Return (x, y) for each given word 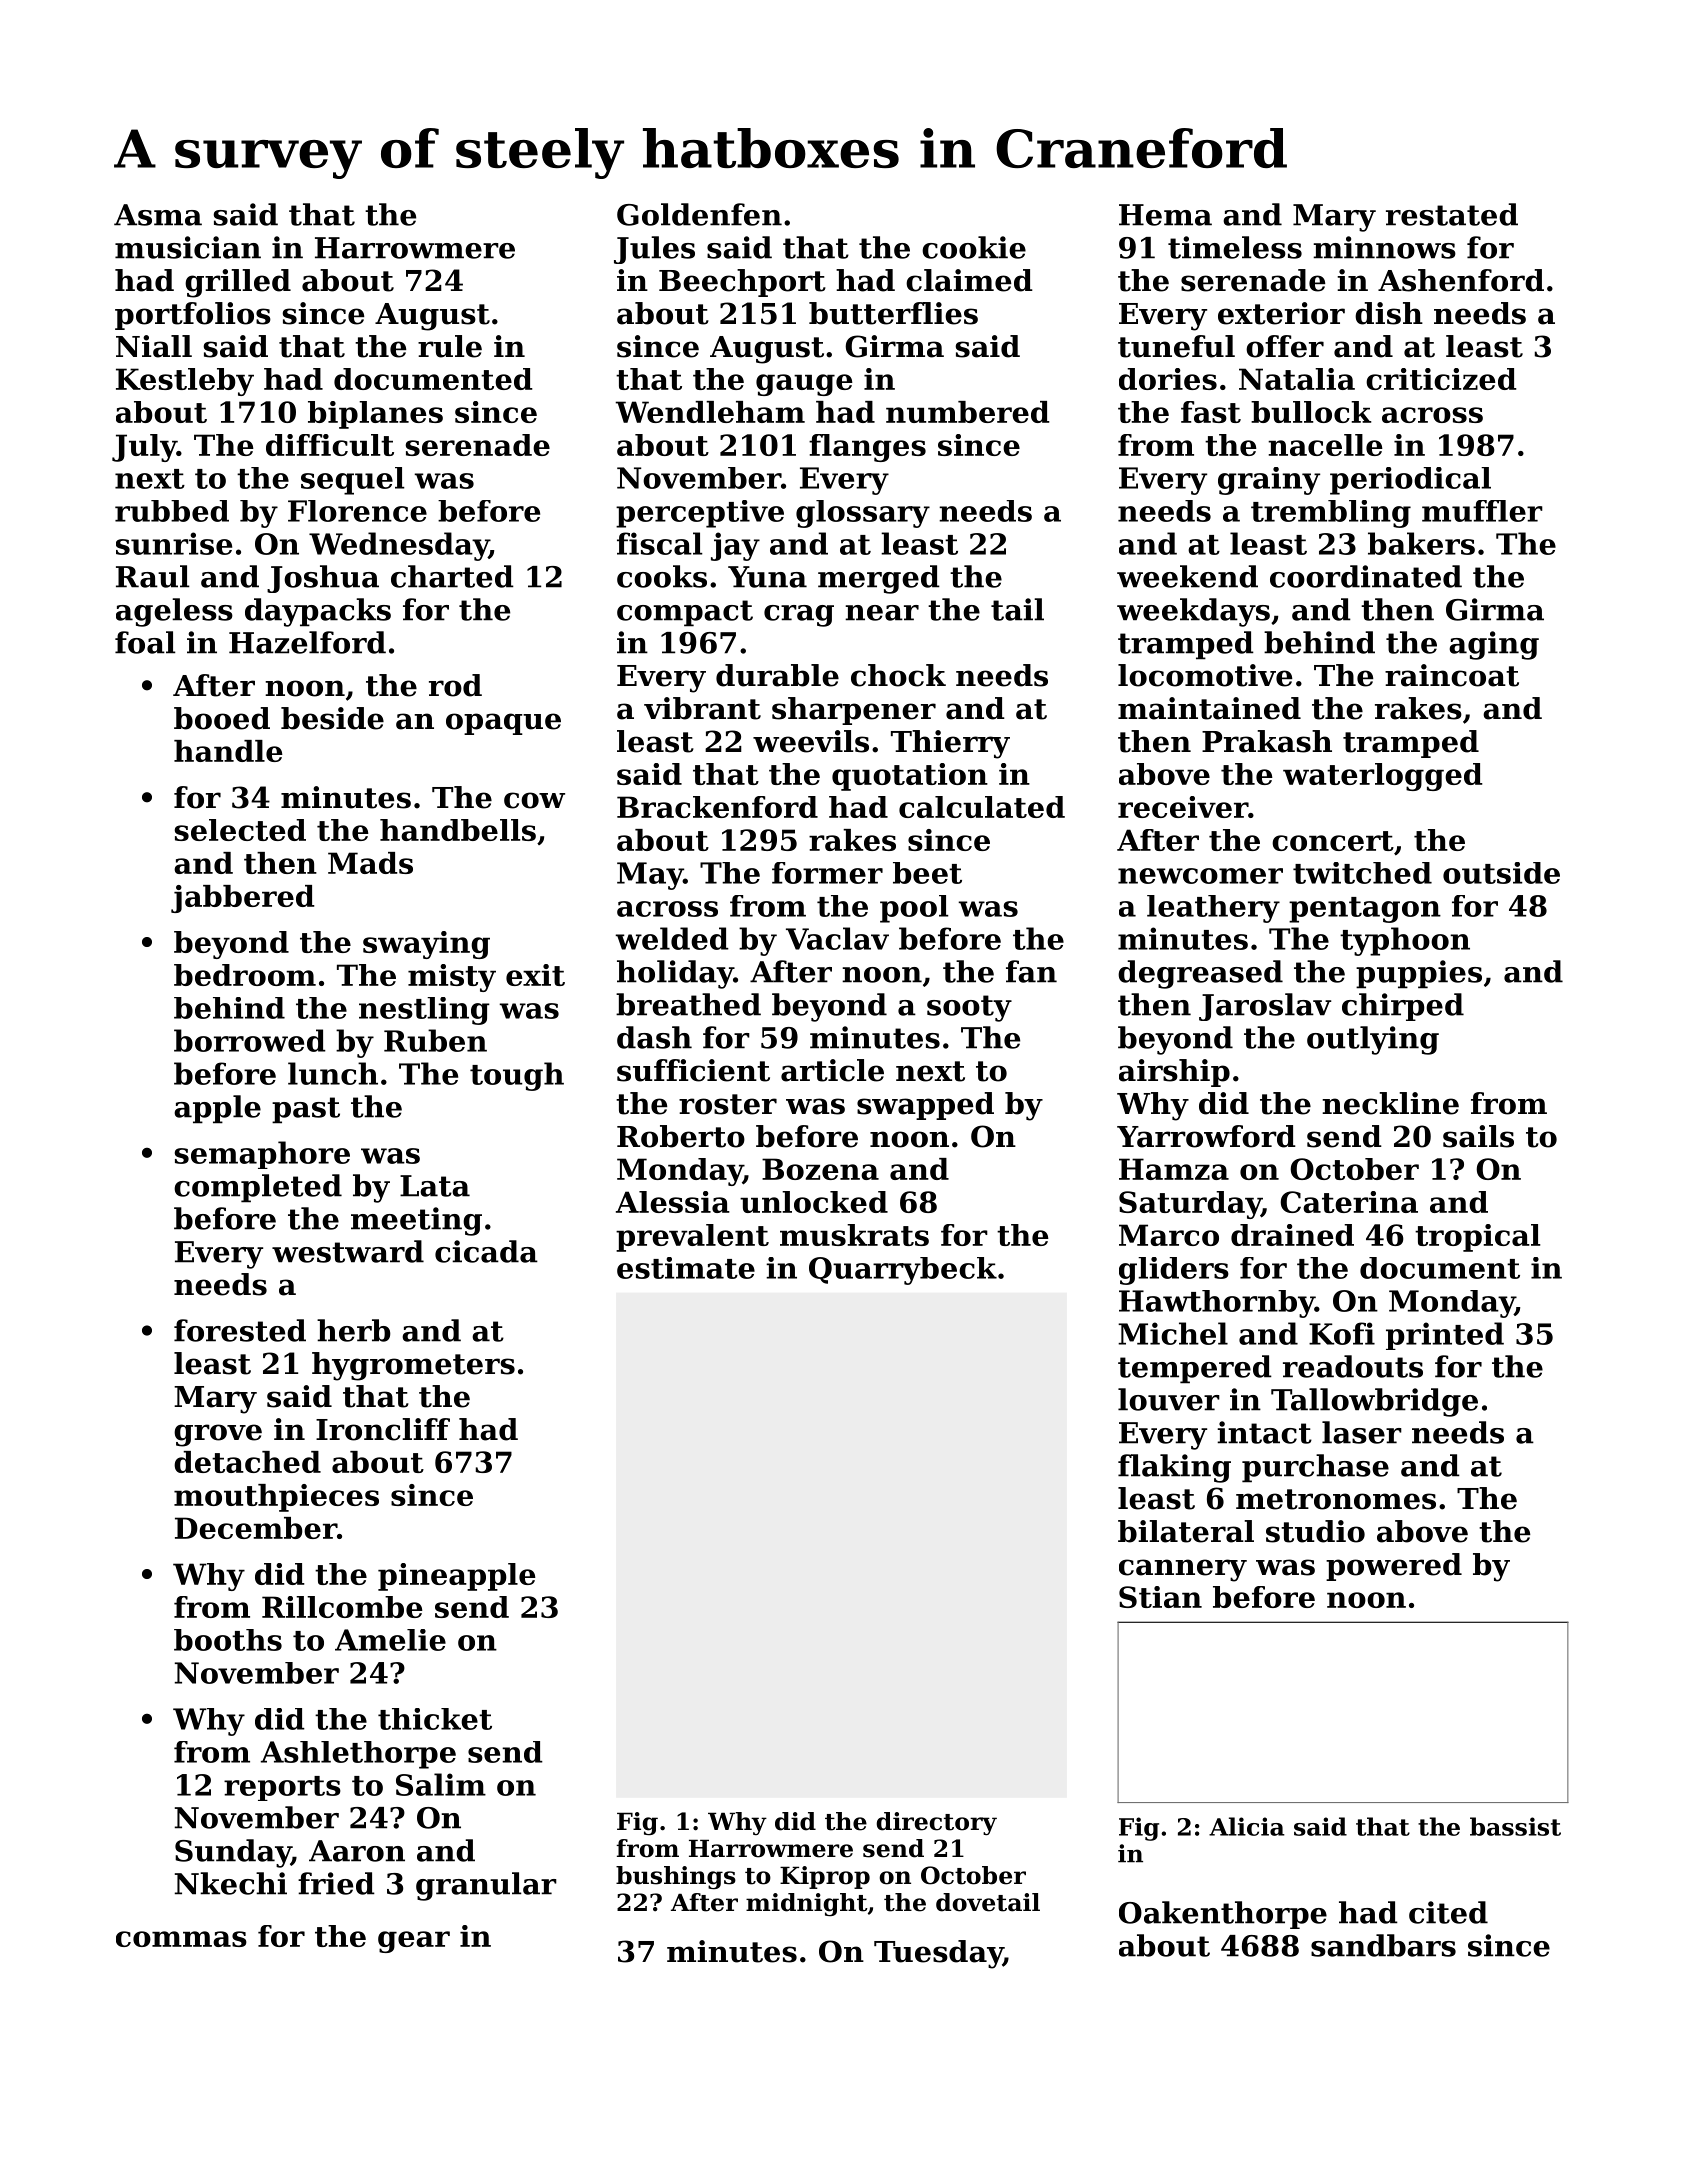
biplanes (375, 415)
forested (240, 1330)
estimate (686, 1268)
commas (181, 1939)
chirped (1403, 1007)
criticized (1441, 379)
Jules (654, 250)
